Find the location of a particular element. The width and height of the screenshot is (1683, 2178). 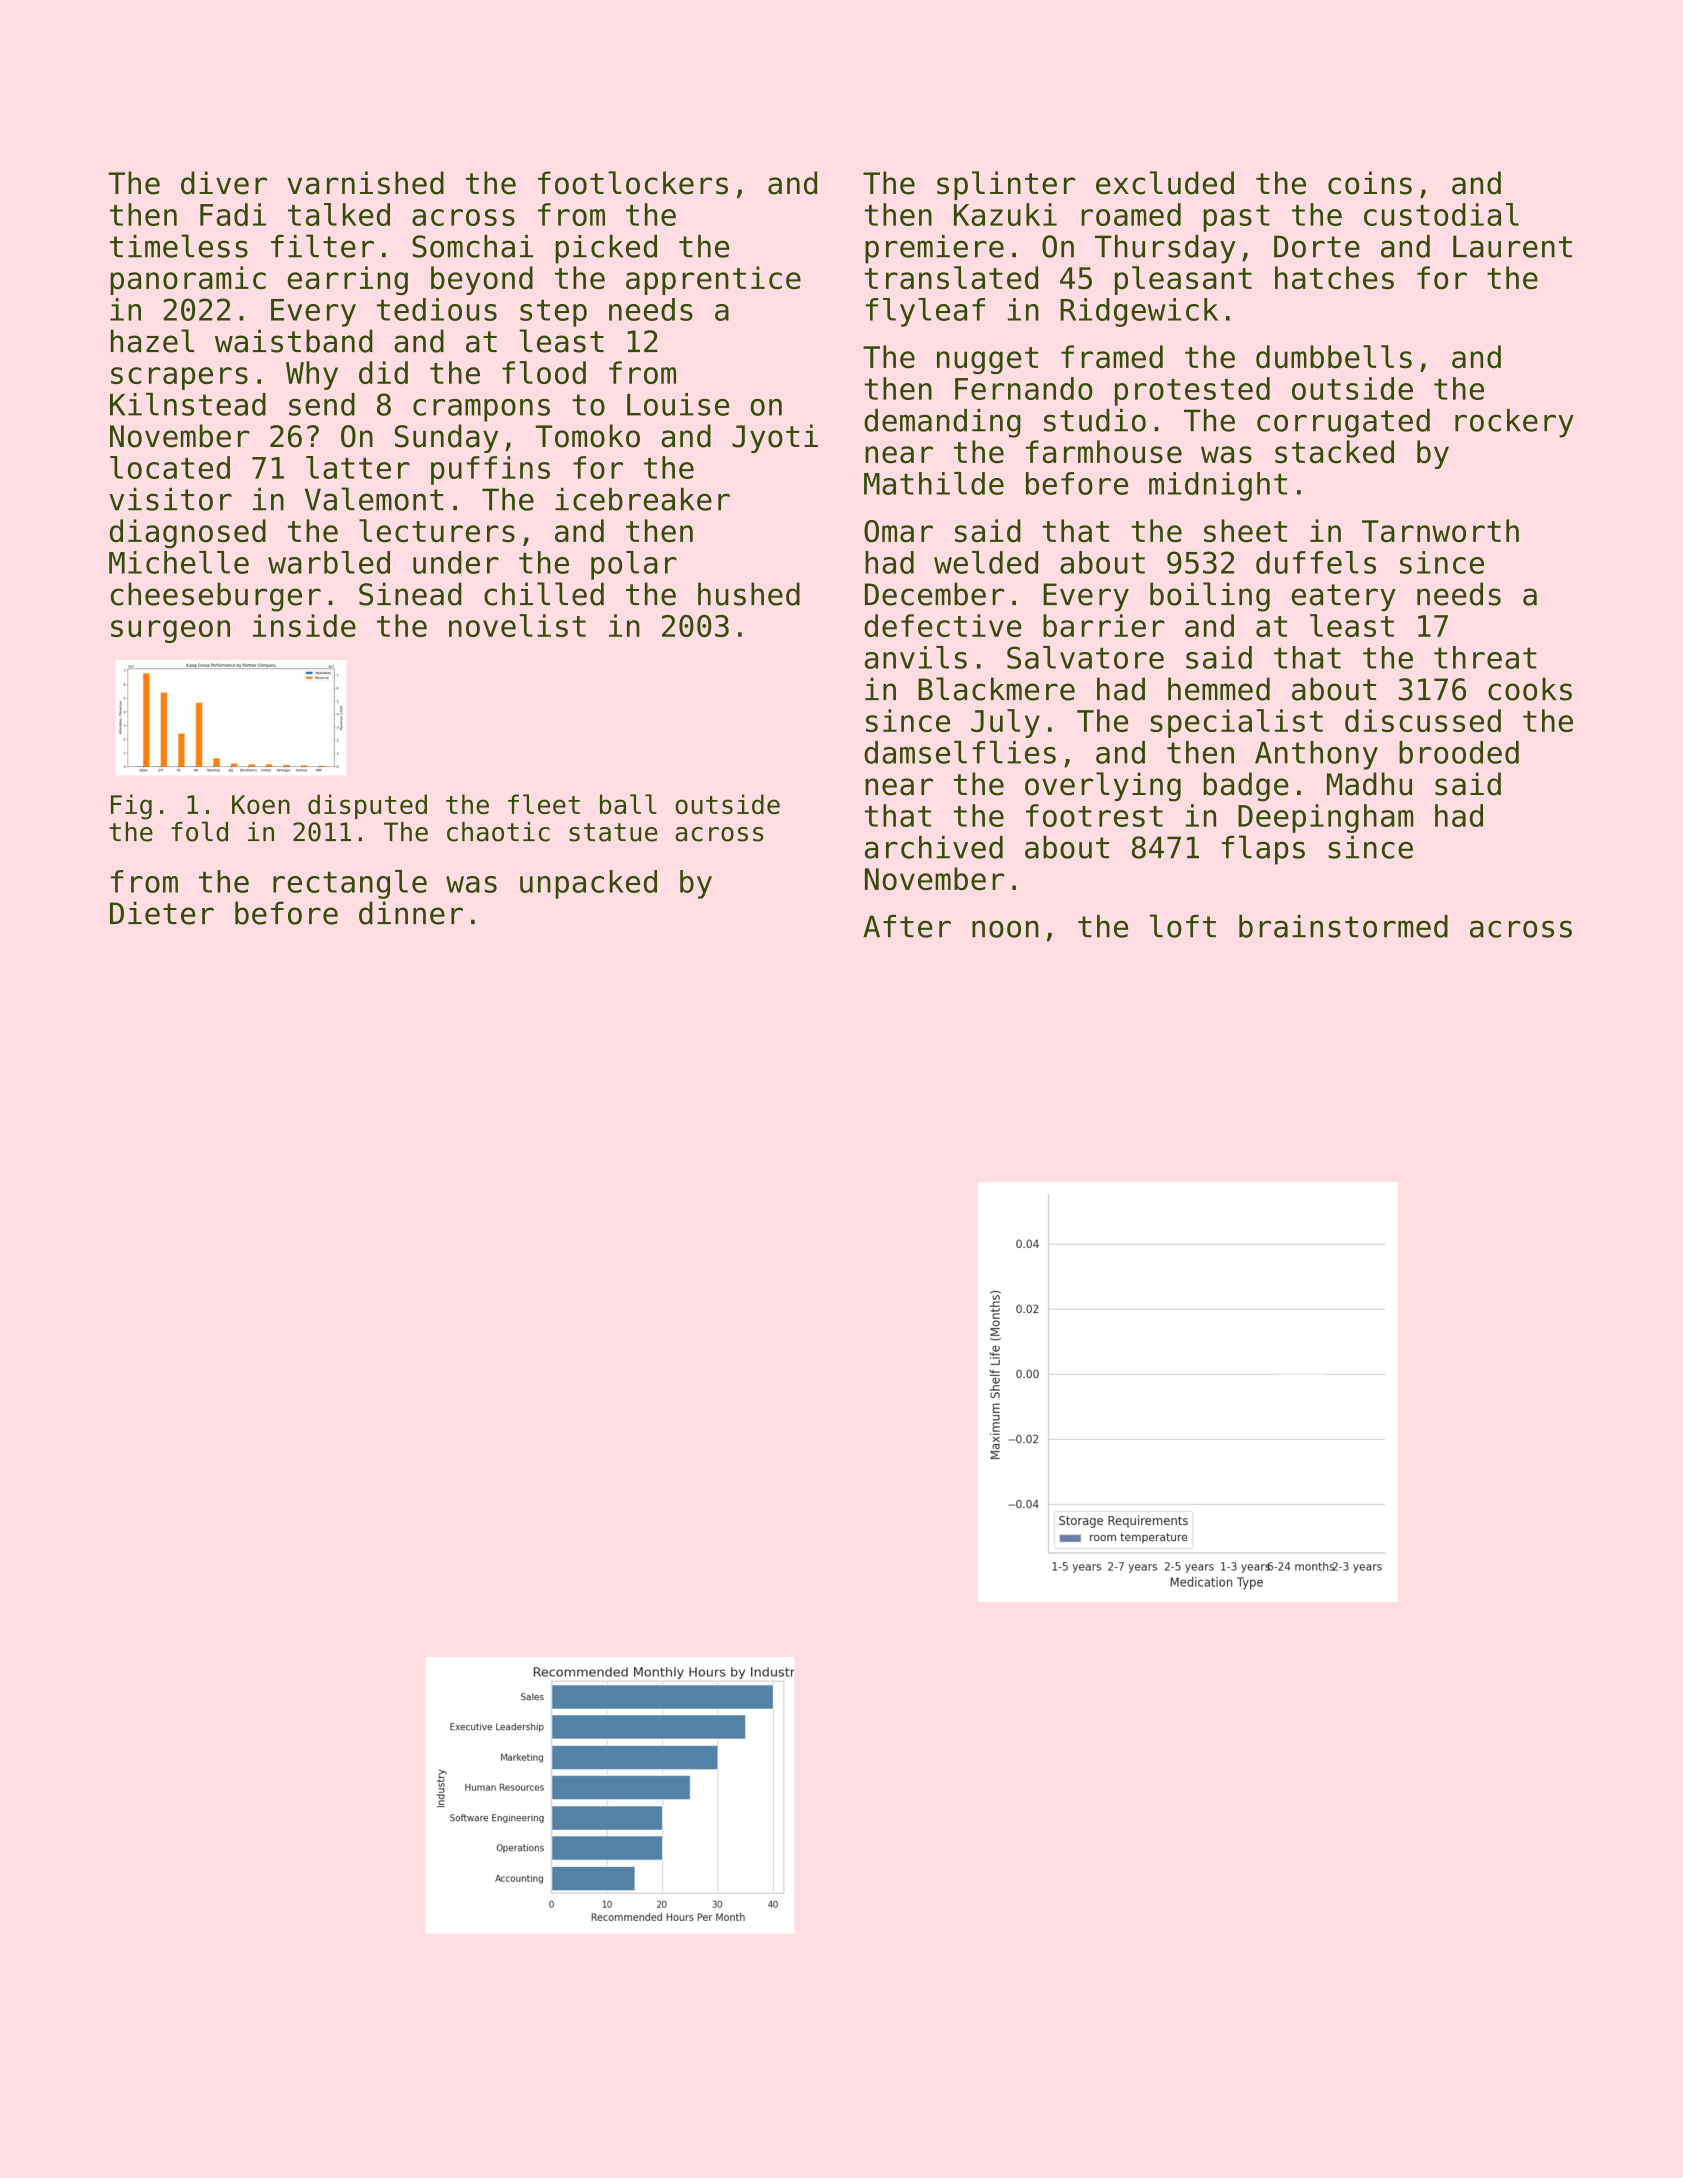

diagnosed is located at coordinates (188, 533).
